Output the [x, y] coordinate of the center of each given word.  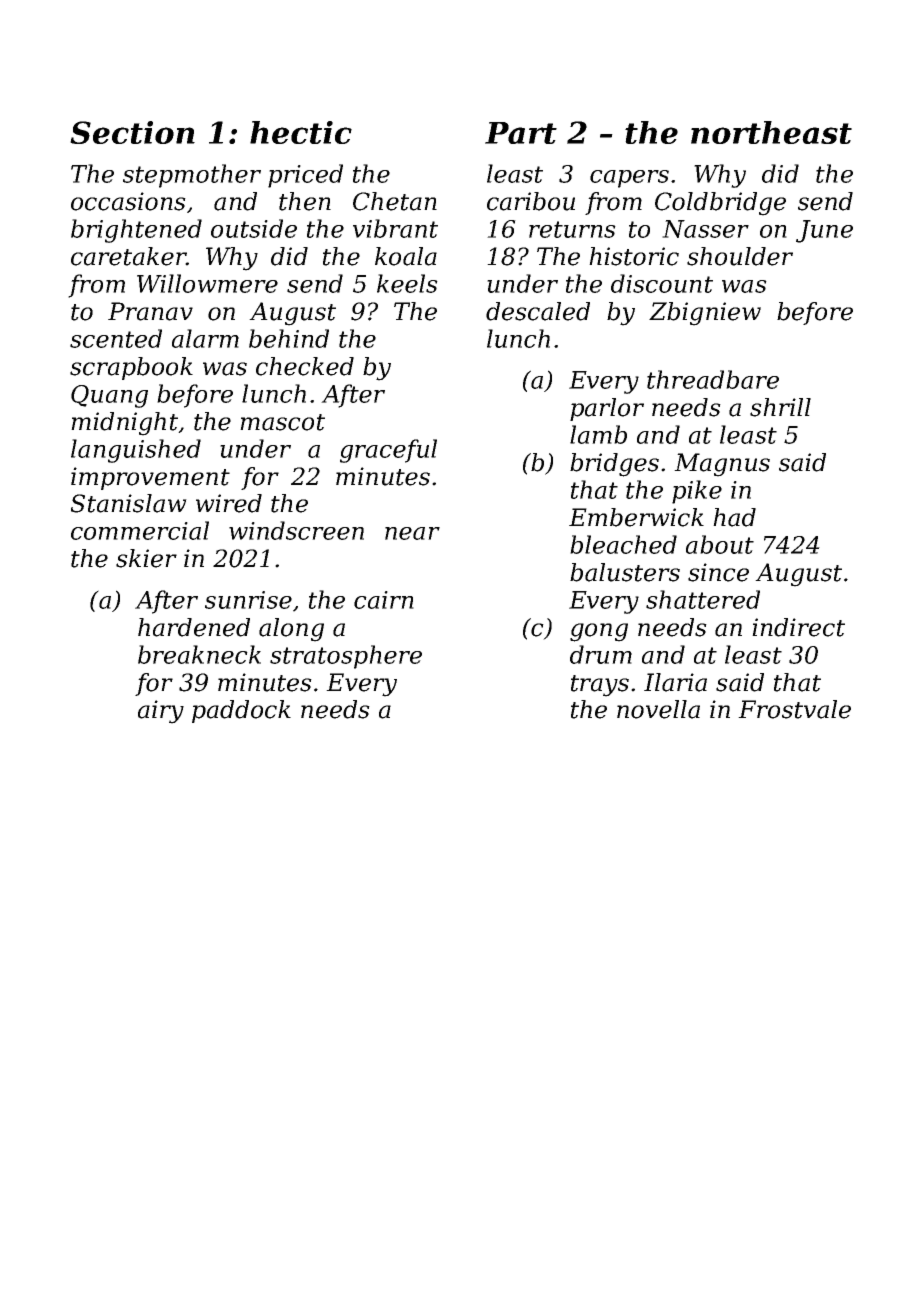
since [718, 572]
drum [601, 654]
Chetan [395, 201]
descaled [538, 311]
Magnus [722, 465]
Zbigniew [705, 314]
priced [305, 176]
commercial [140, 530]
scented [116, 338]
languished [136, 451]
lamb [598, 434]
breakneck [199, 654]
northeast [771, 132]
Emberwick [636, 517]
